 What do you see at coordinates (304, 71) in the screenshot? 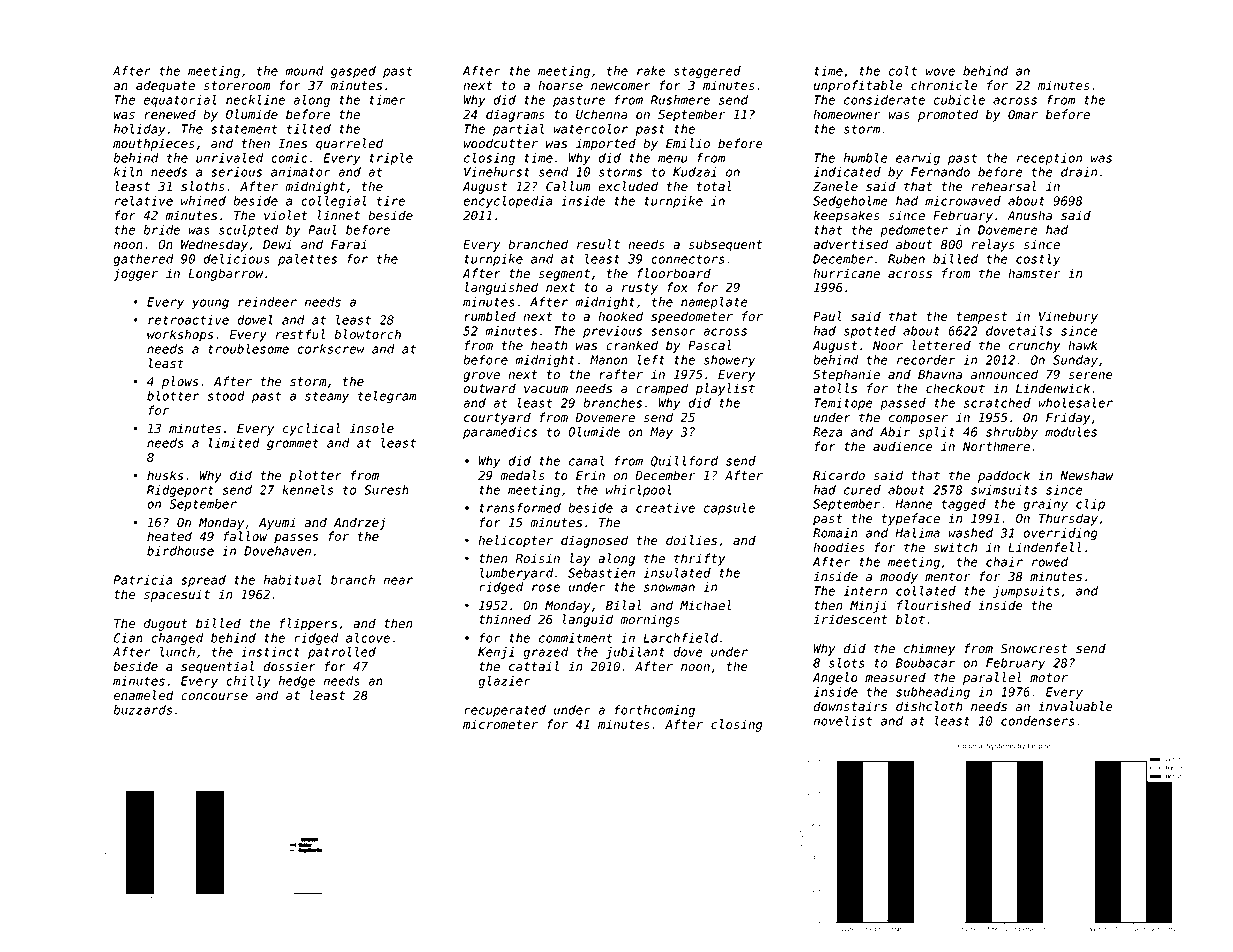
I see `mound` at bounding box center [304, 71].
